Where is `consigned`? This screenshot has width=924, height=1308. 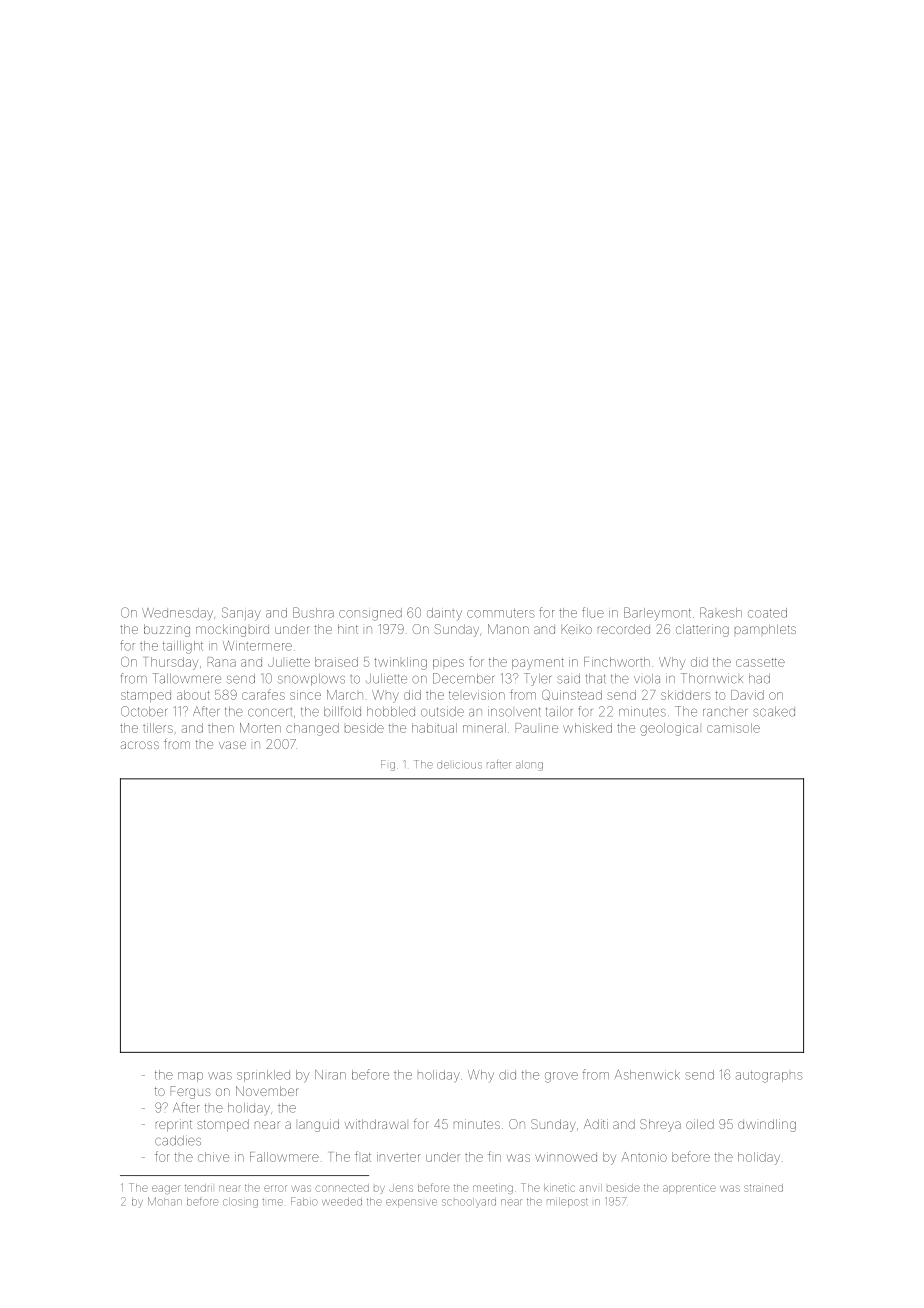 consigned is located at coordinates (370, 614).
